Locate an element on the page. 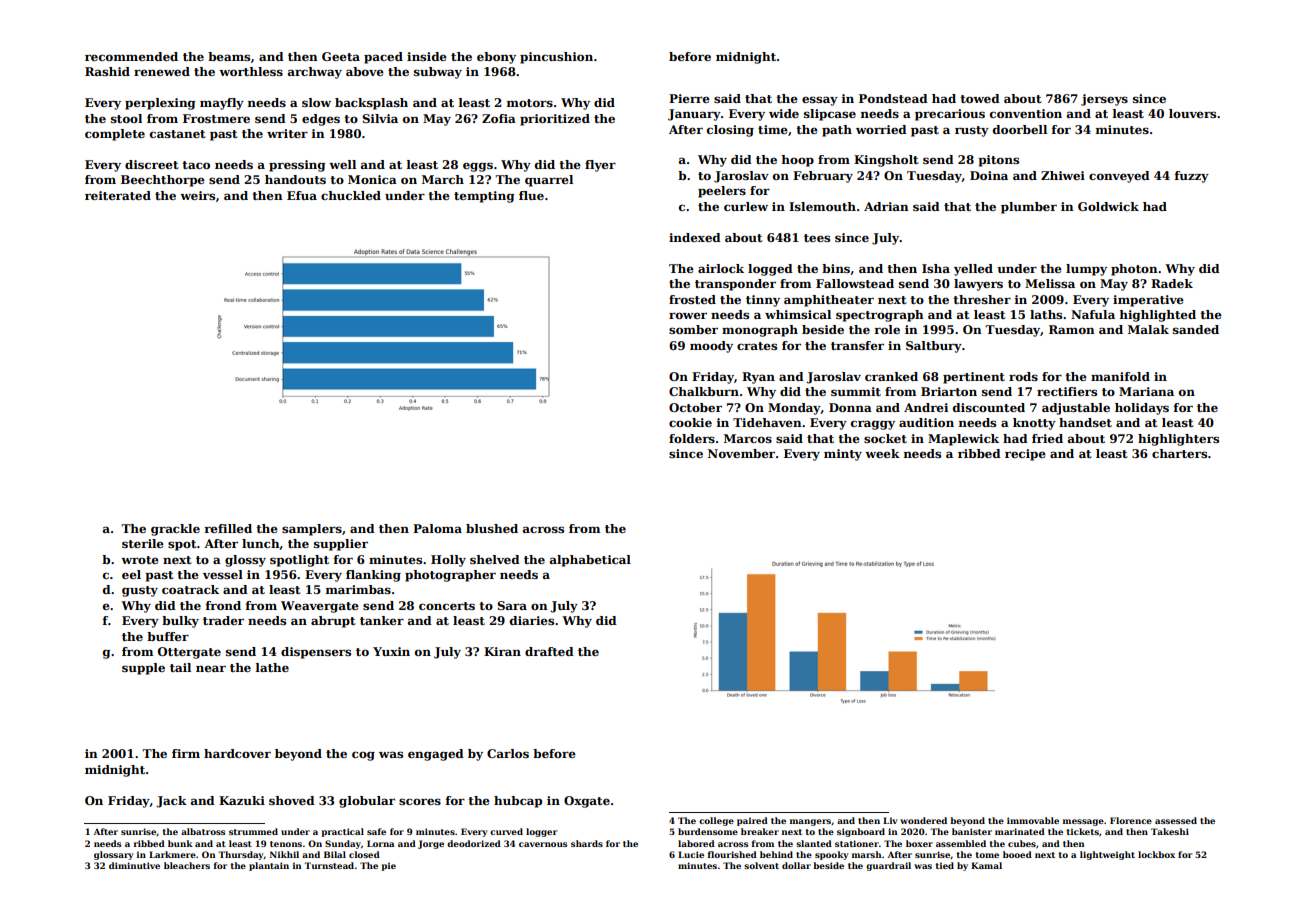  jerseys is located at coordinates (1104, 100).
